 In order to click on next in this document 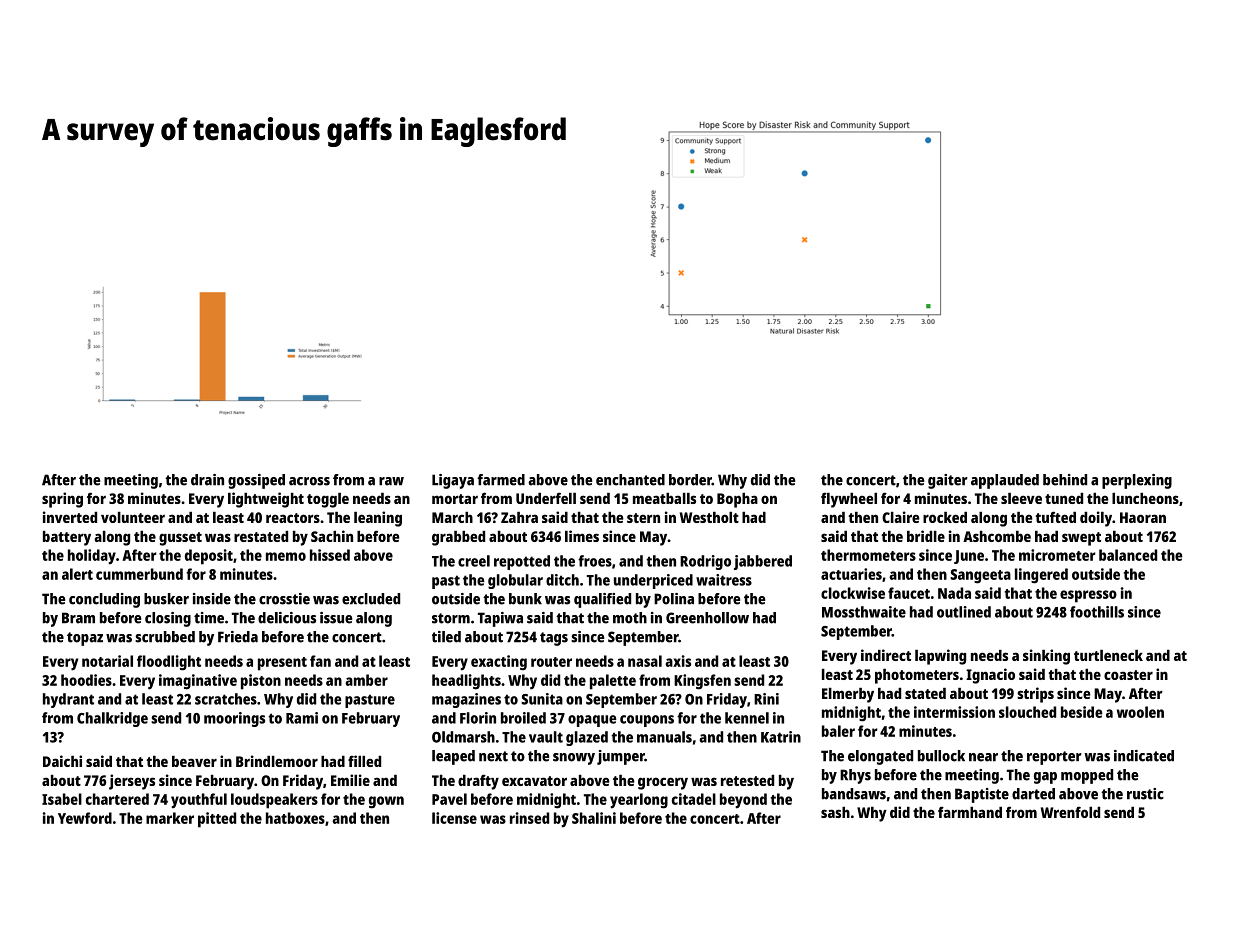, I will do `click(493, 756)`.
